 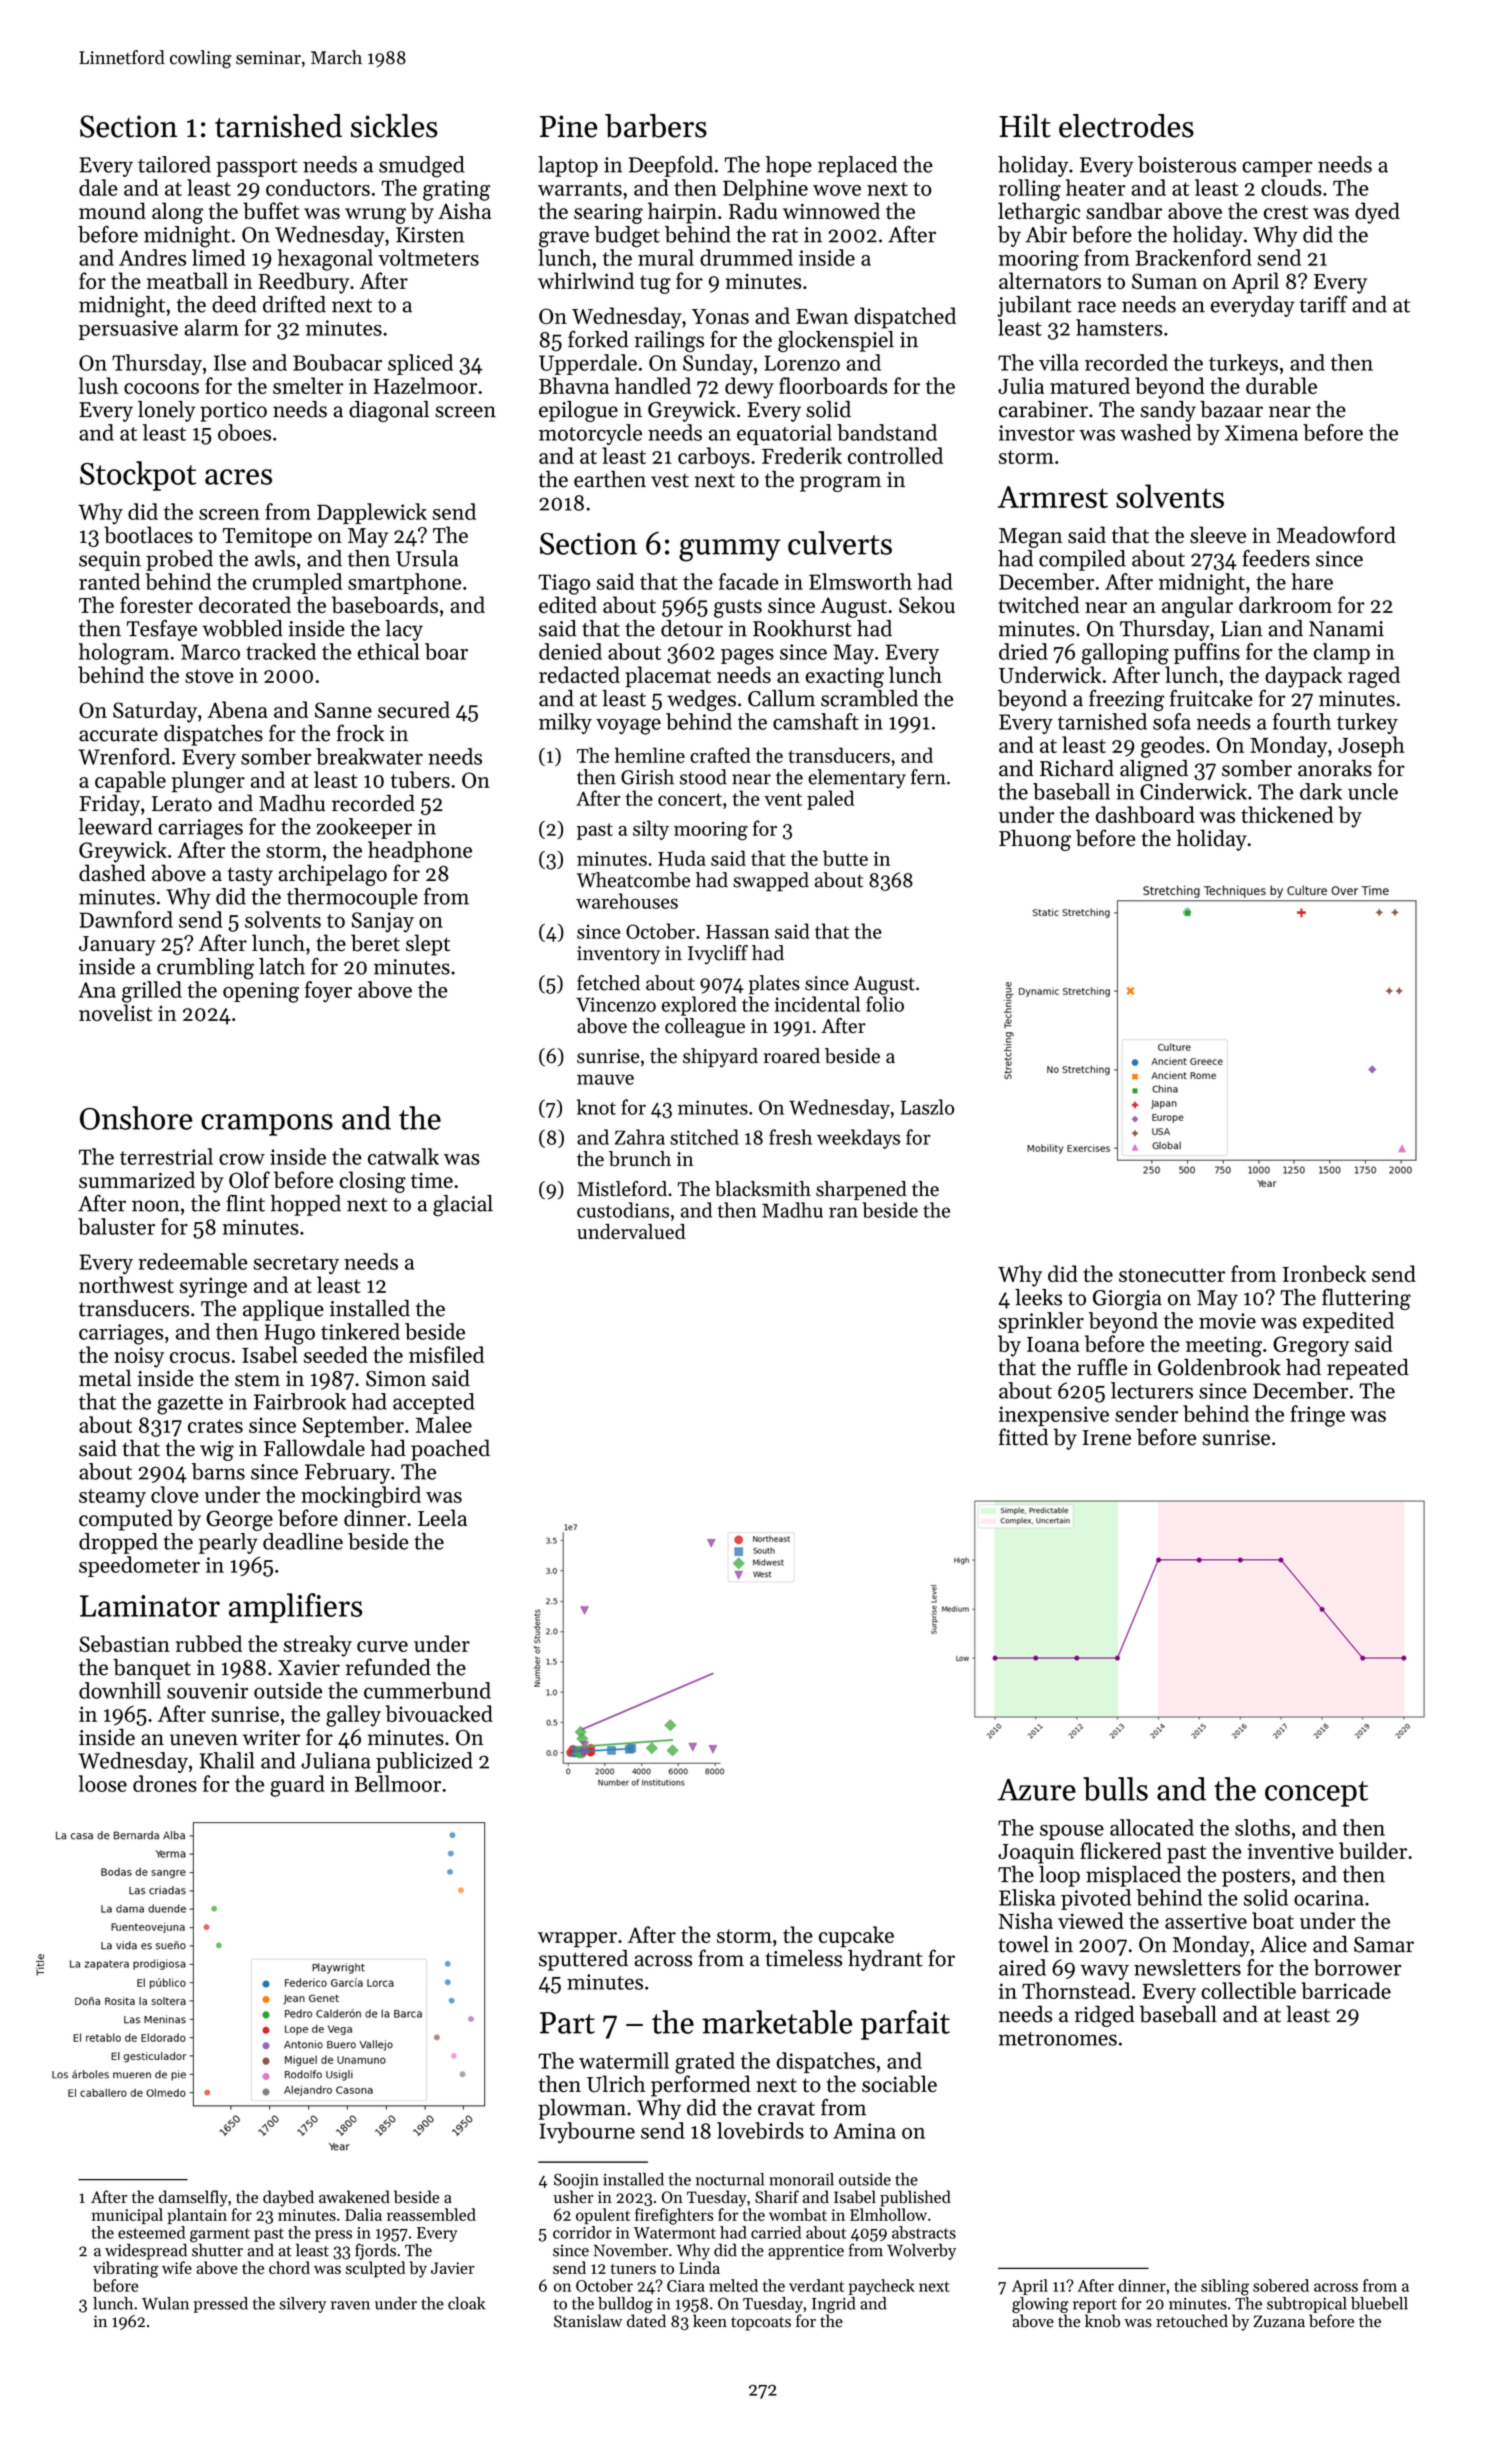 What do you see at coordinates (127, 2216) in the screenshot?
I see `municipal` at bounding box center [127, 2216].
